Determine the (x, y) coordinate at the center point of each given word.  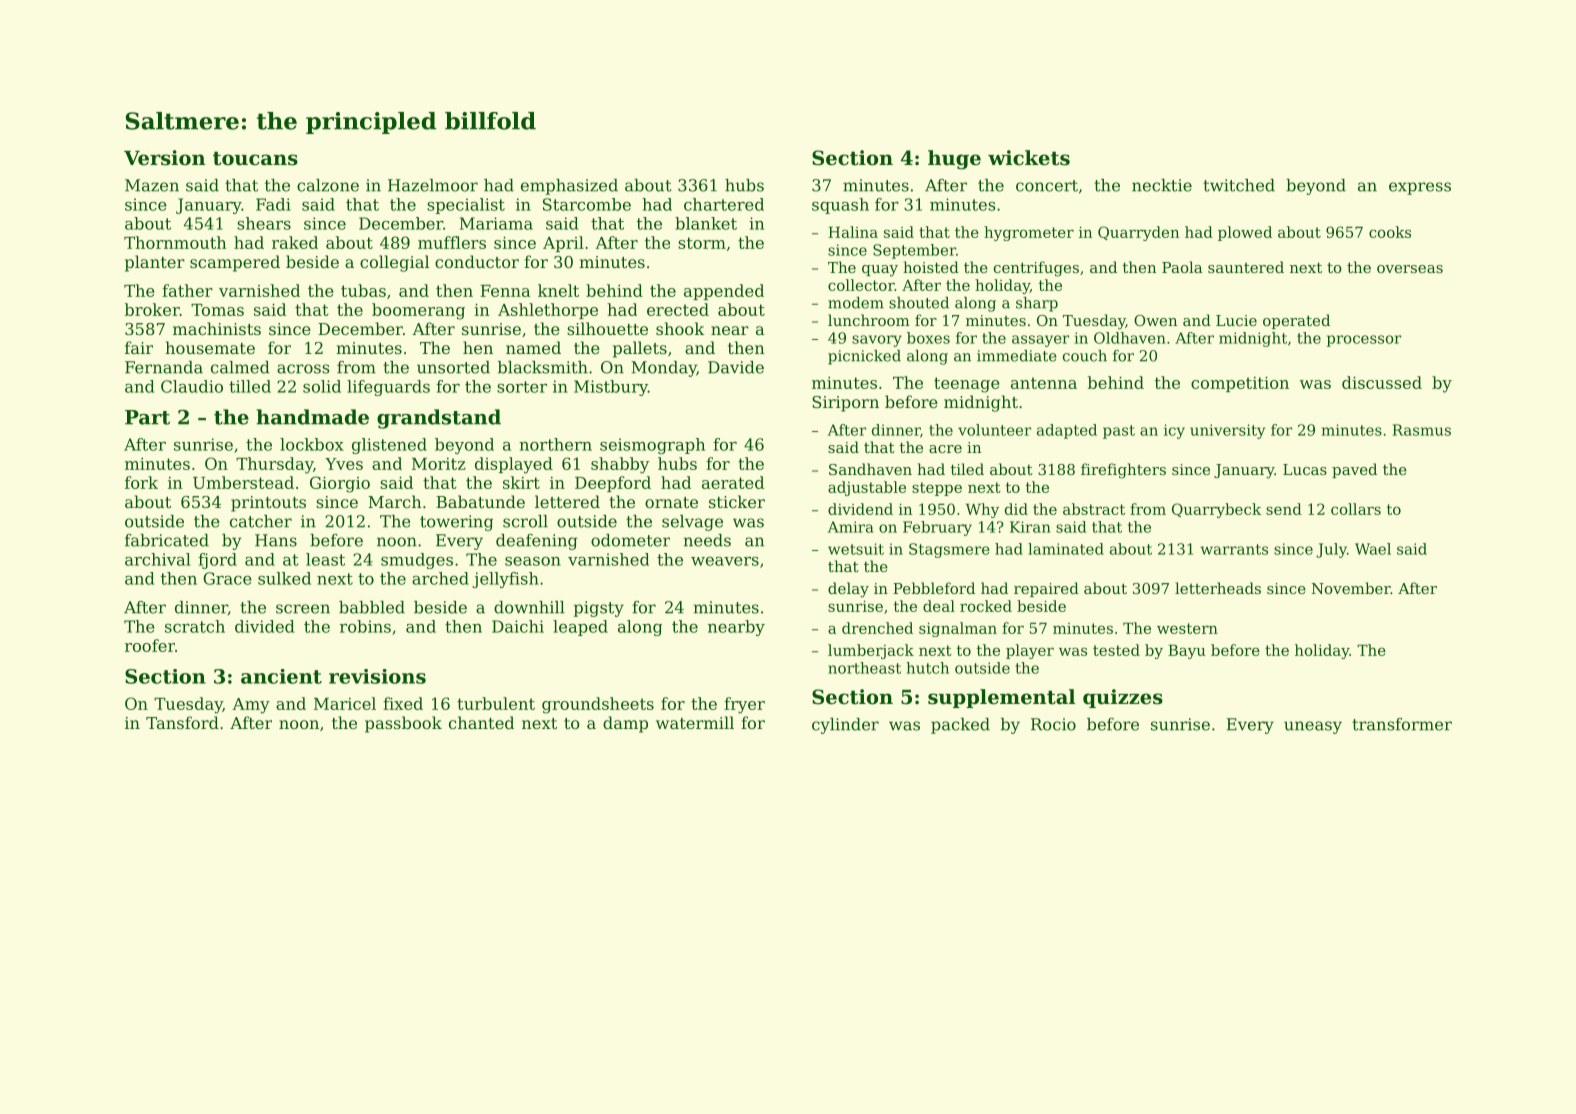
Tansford (182, 722)
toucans (255, 158)
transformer (1402, 724)
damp (625, 724)
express (1420, 188)
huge (954, 160)
